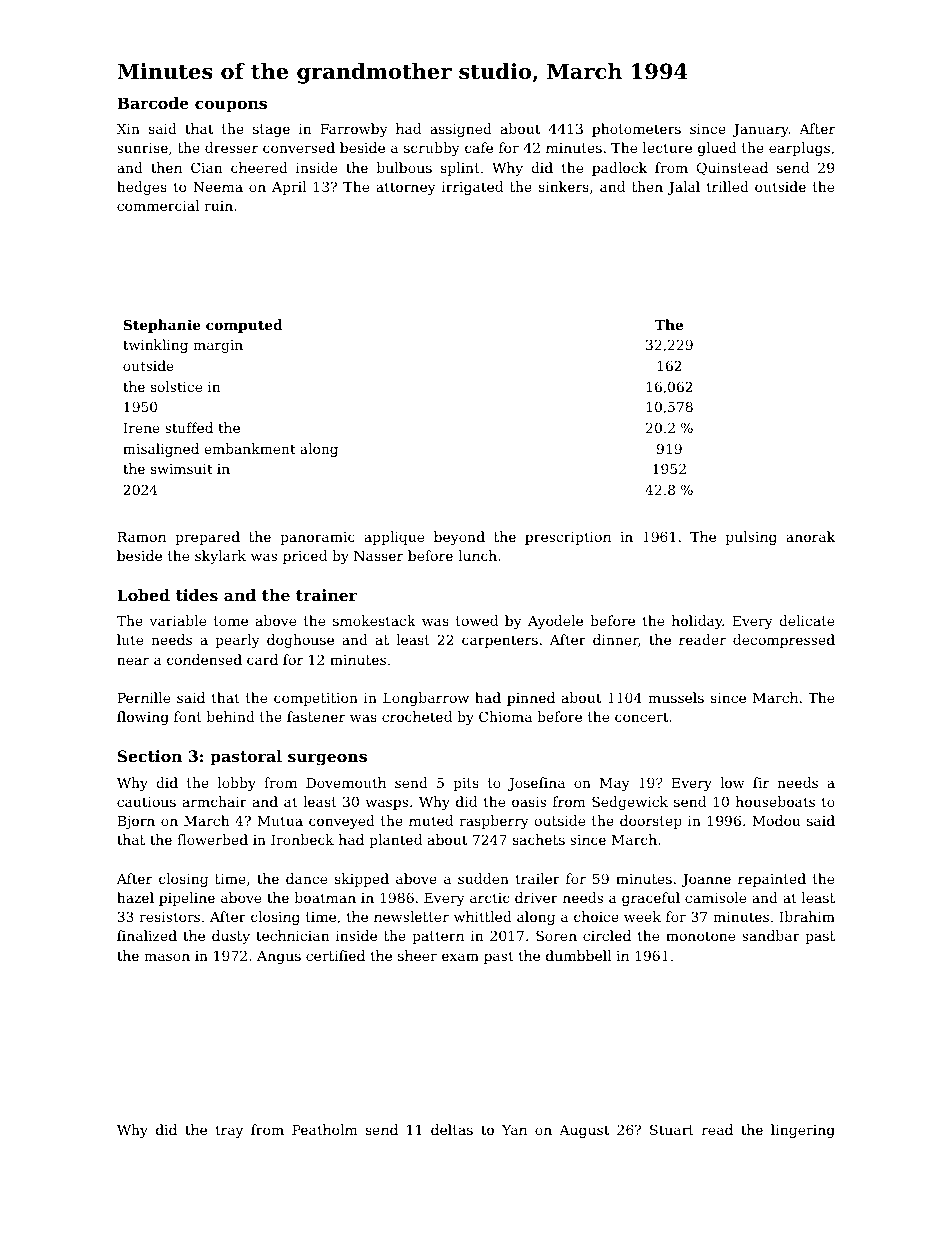 This screenshot has width=952, height=1233. Describe the element at coordinates (568, 538) in the screenshot. I see `prescription` at that location.
